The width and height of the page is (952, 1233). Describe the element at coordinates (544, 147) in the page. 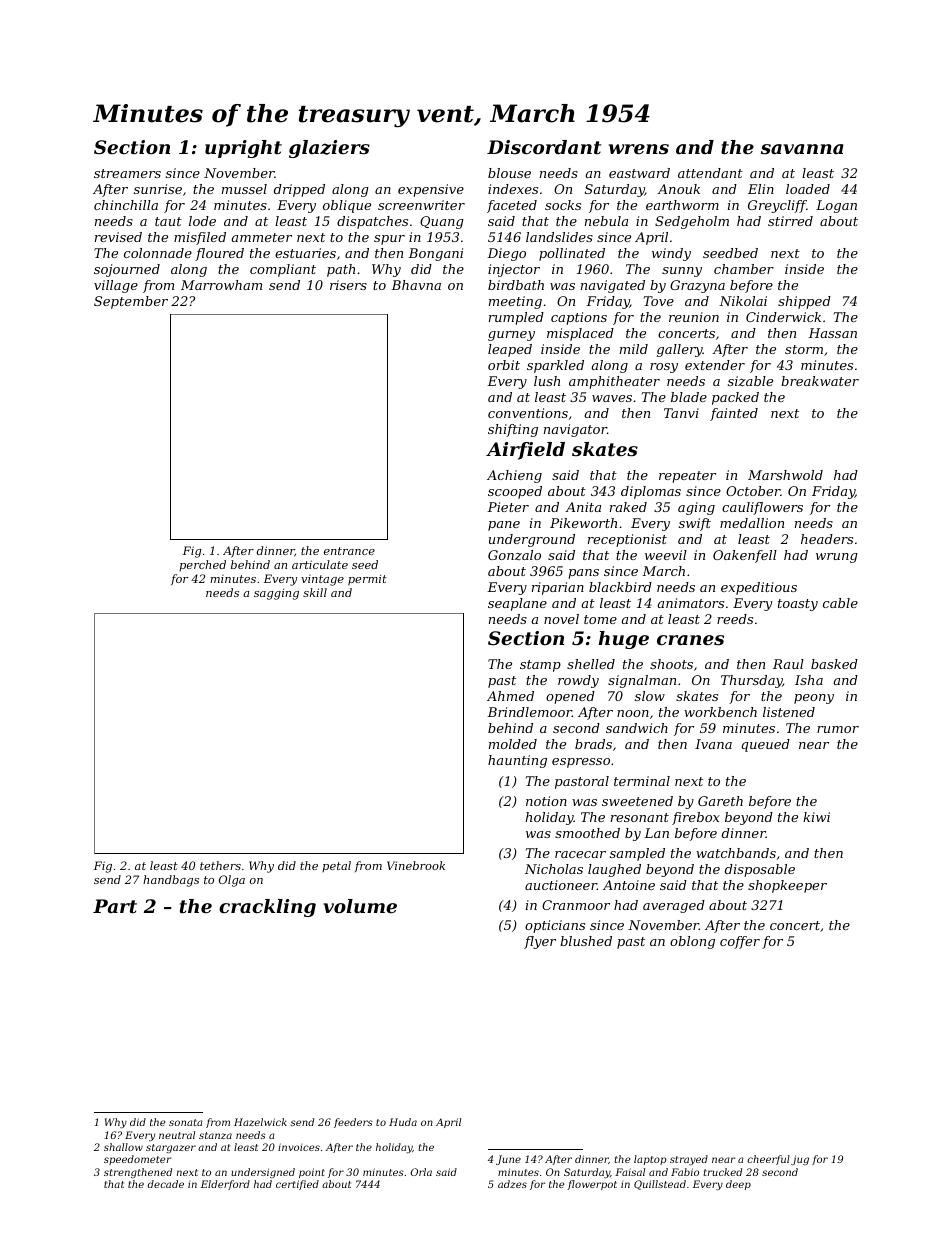

I see `Discordant` at that location.
